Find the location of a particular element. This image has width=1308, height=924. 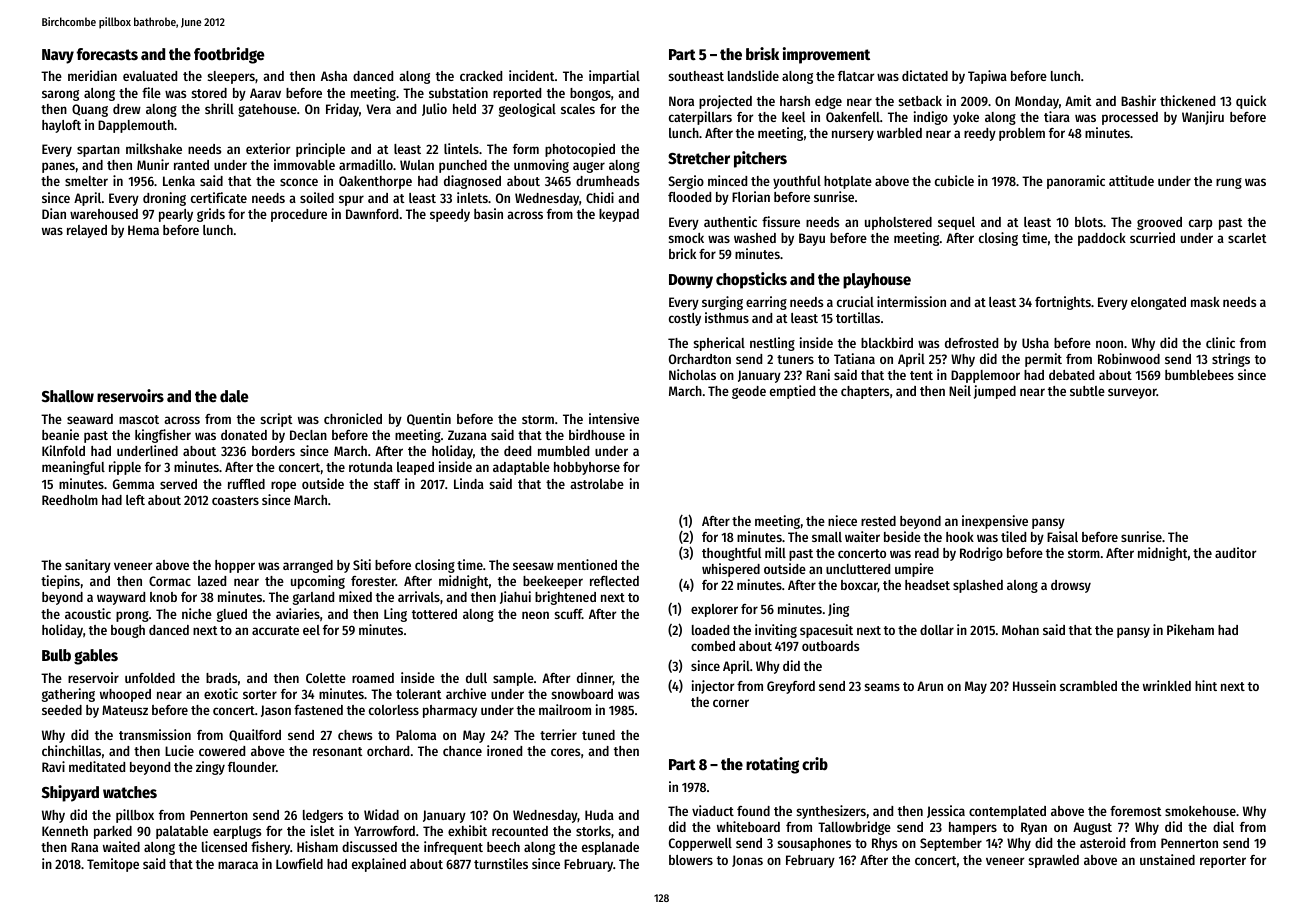

subtle is located at coordinates (1087, 391).
